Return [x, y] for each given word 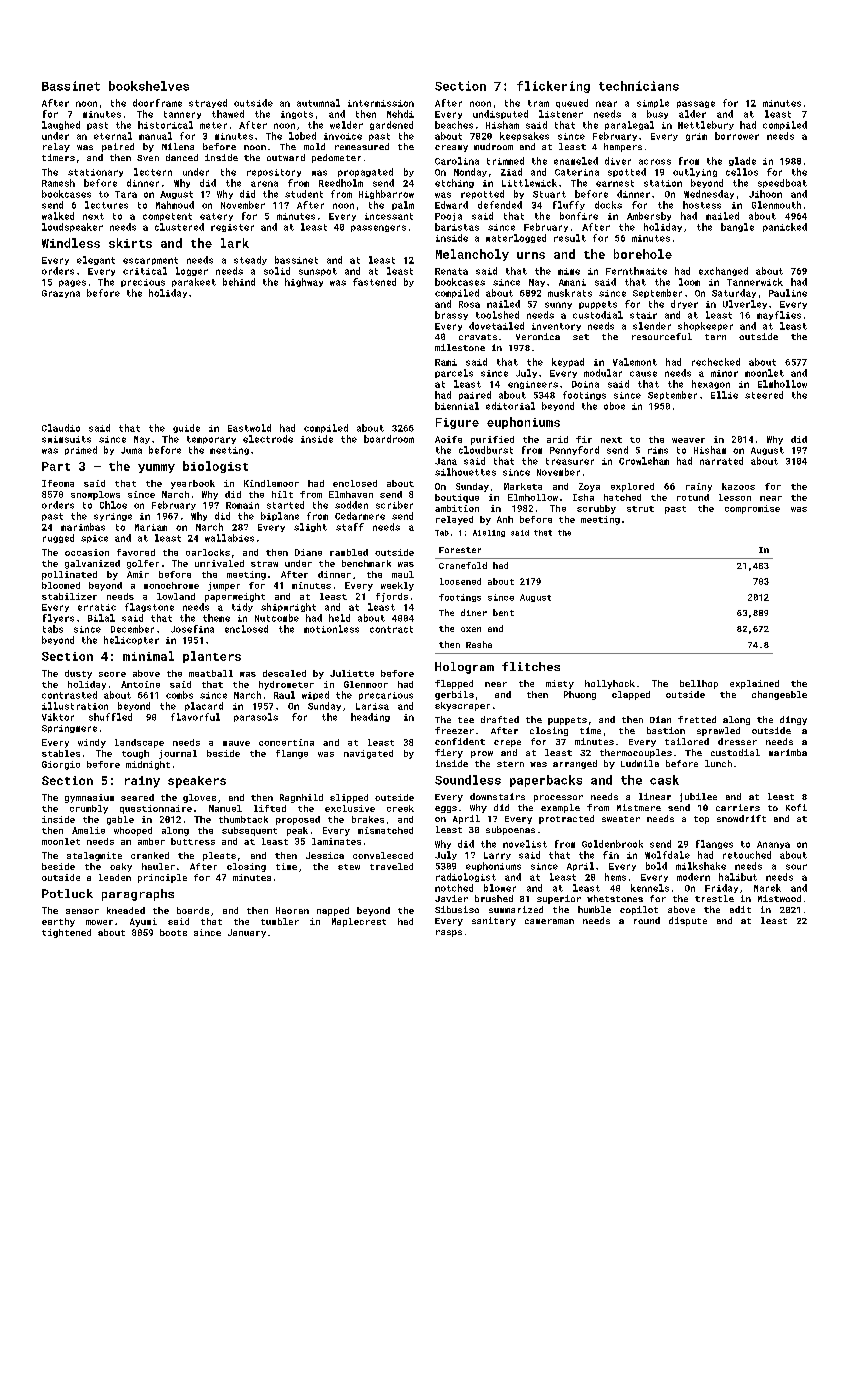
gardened [391, 125]
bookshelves [149, 86]
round [647, 920]
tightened [66, 933]
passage [696, 104]
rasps [449, 933]
